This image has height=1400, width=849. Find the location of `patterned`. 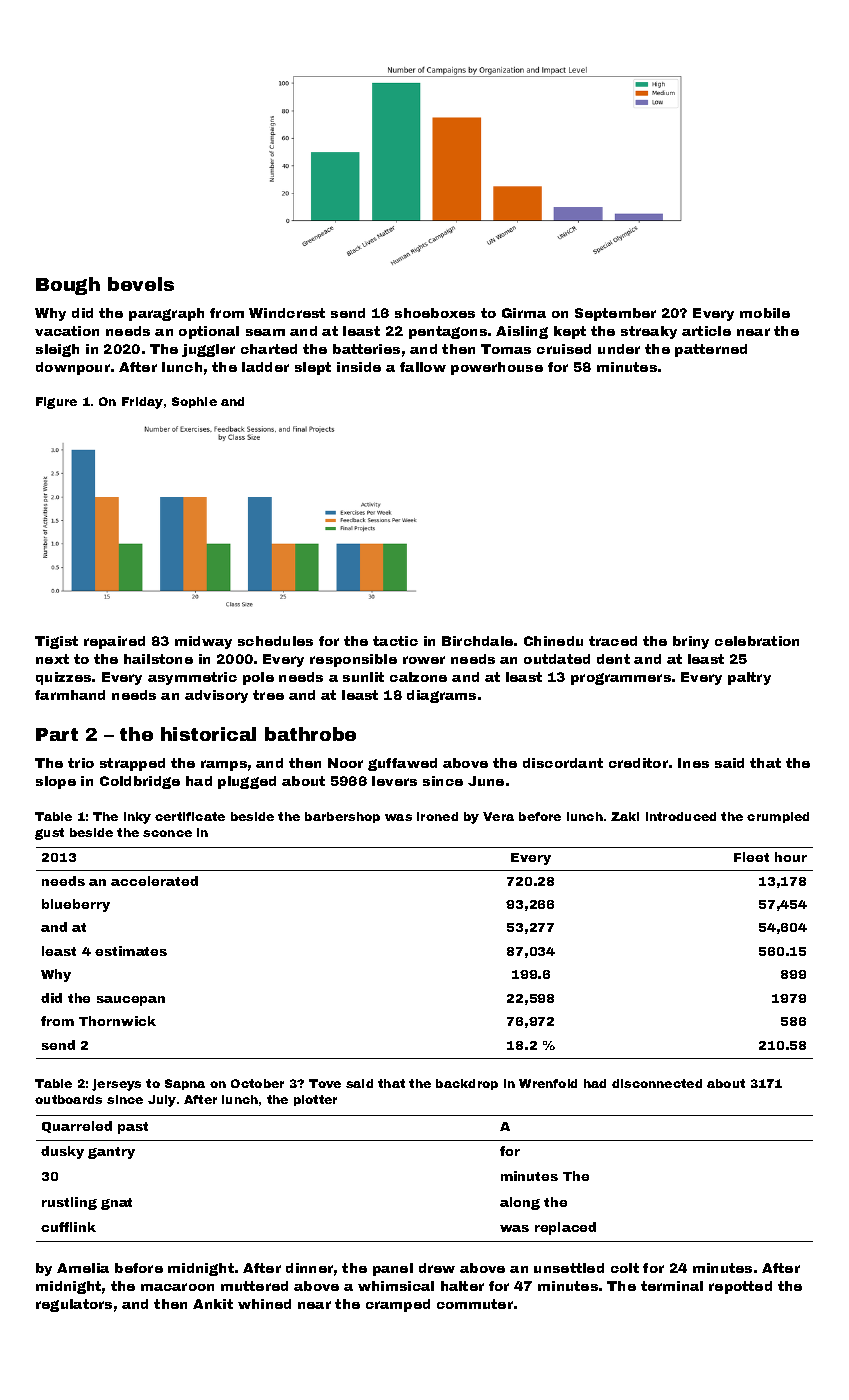

patterned is located at coordinates (711, 350).
